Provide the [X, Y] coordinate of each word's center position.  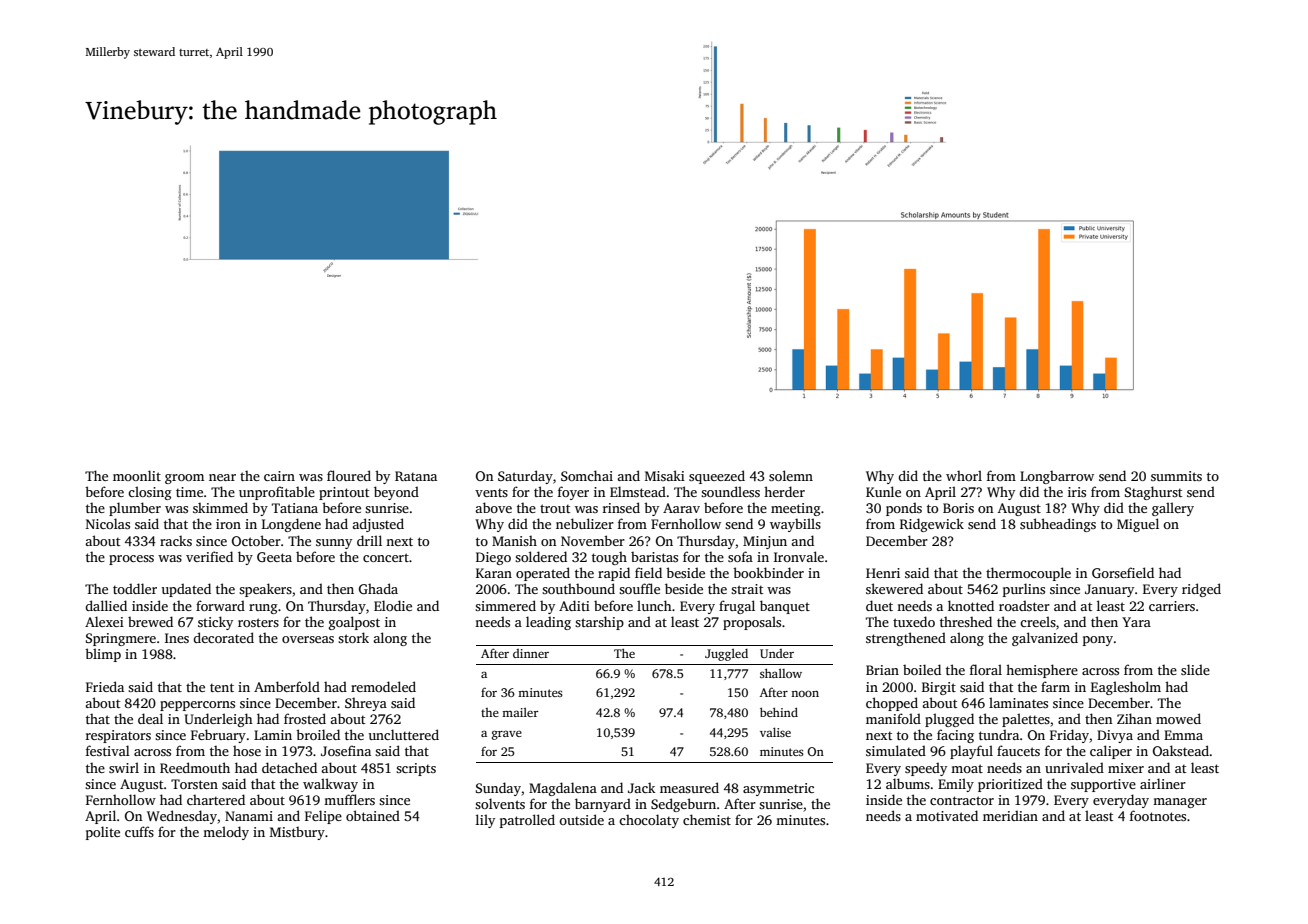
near [222, 477]
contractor [962, 800]
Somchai [587, 475]
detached [289, 767]
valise [775, 732]
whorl [964, 475]
